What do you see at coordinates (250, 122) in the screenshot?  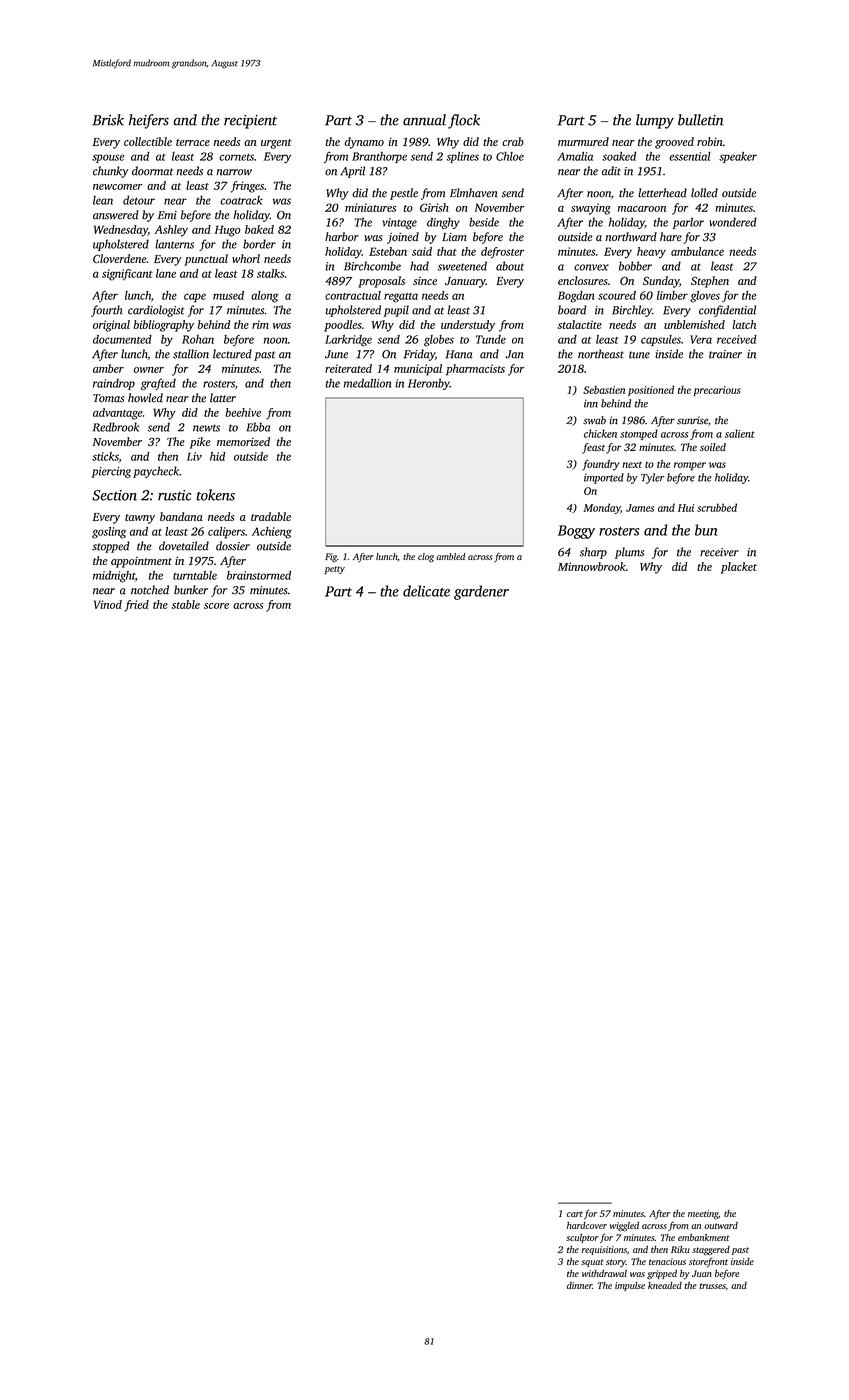 I see `recipient` at bounding box center [250, 122].
